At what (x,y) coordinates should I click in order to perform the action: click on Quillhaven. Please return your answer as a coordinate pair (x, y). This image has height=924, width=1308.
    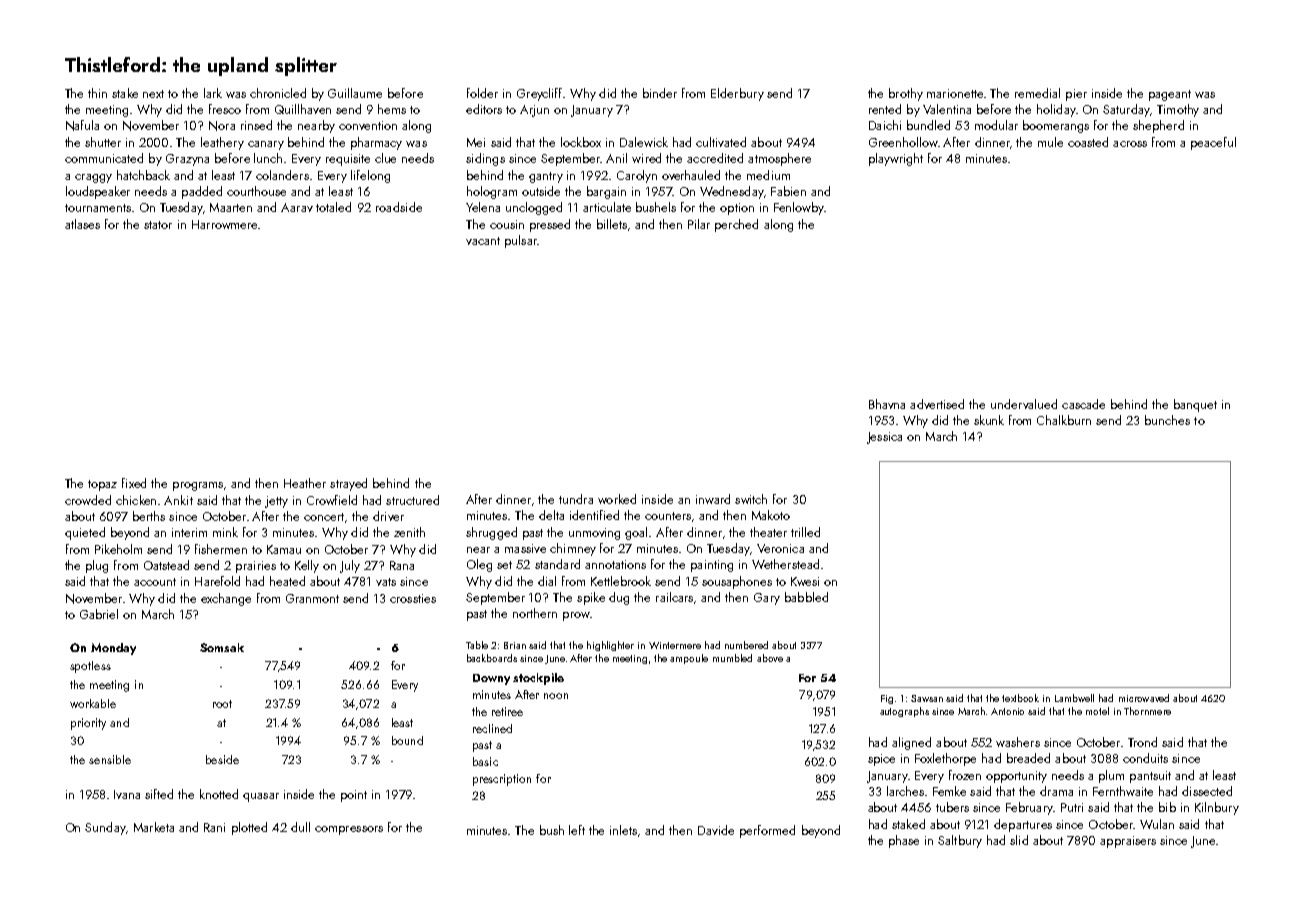
    Looking at the image, I should click on (303, 109).
